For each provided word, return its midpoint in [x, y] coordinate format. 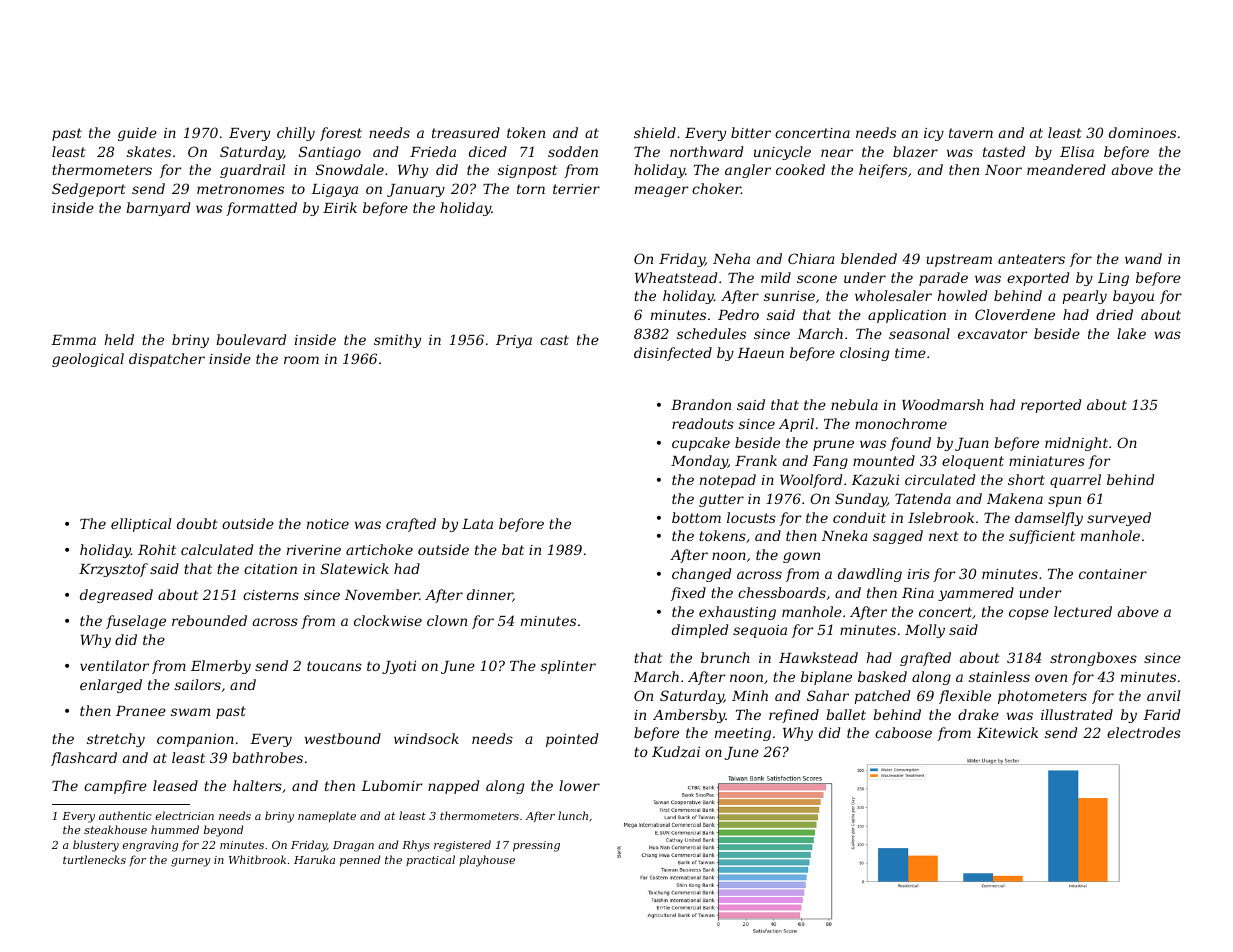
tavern [971, 133]
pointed [572, 740]
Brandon [701, 404]
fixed [688, 594]
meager [661, 191]
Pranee [141, 711]
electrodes [1144, 732]
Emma [73, 340]
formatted [261, 209]
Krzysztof [113, 570]
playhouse [487, 861]
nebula [854, 404]
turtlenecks [94, 859]
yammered [976, 594]
